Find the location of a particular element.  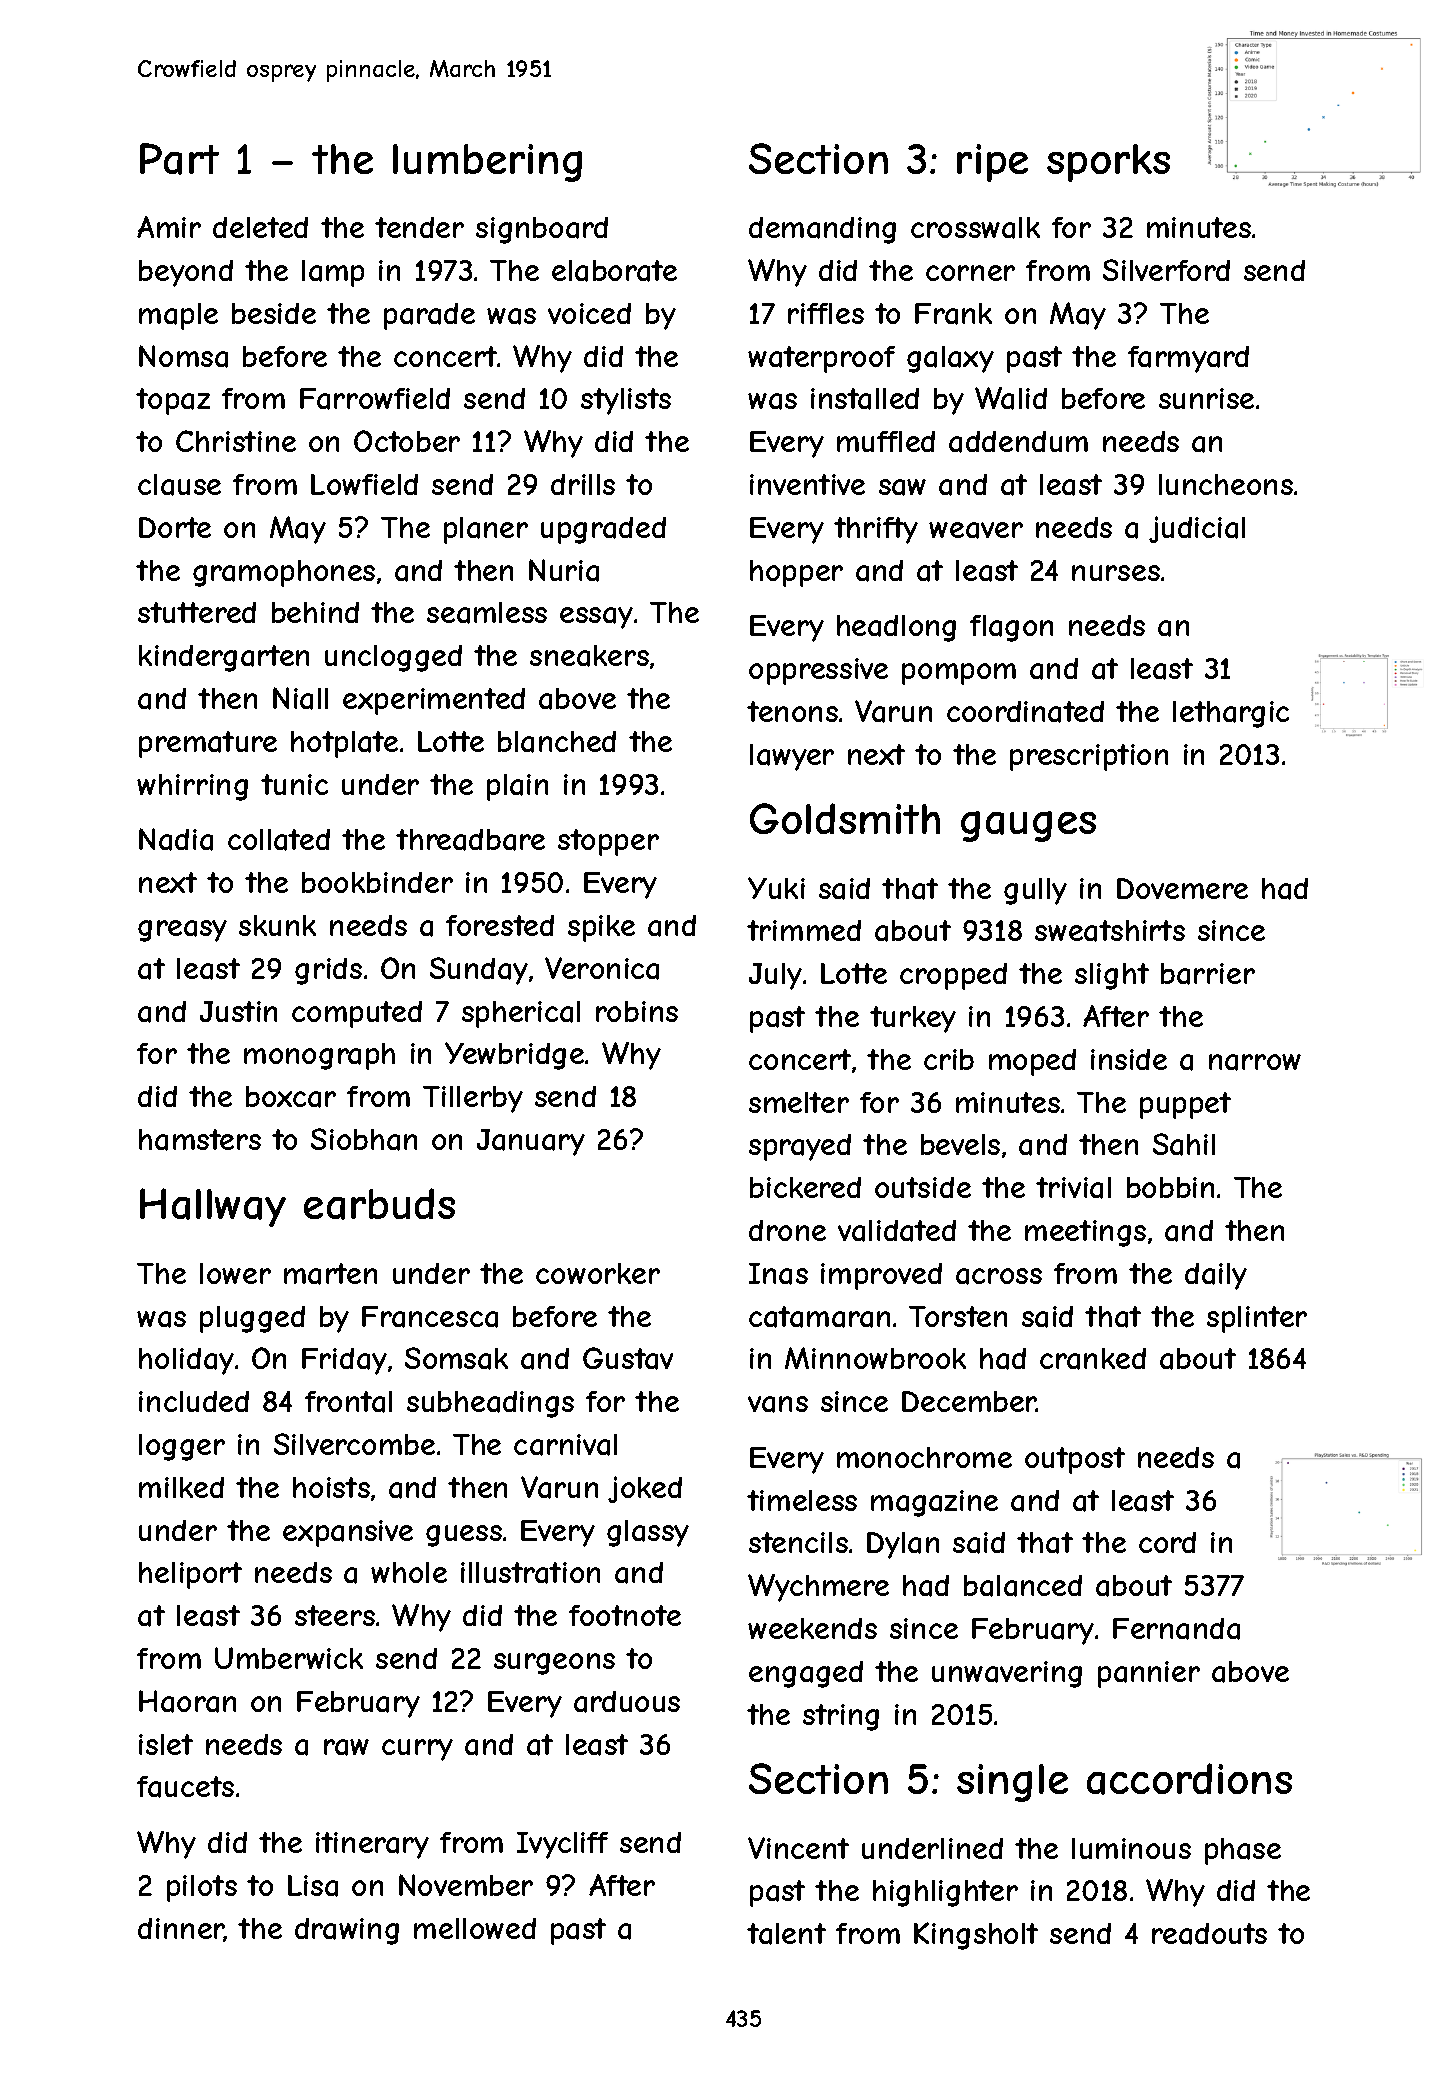

surgeons is located at coordinates (554, 1664).
